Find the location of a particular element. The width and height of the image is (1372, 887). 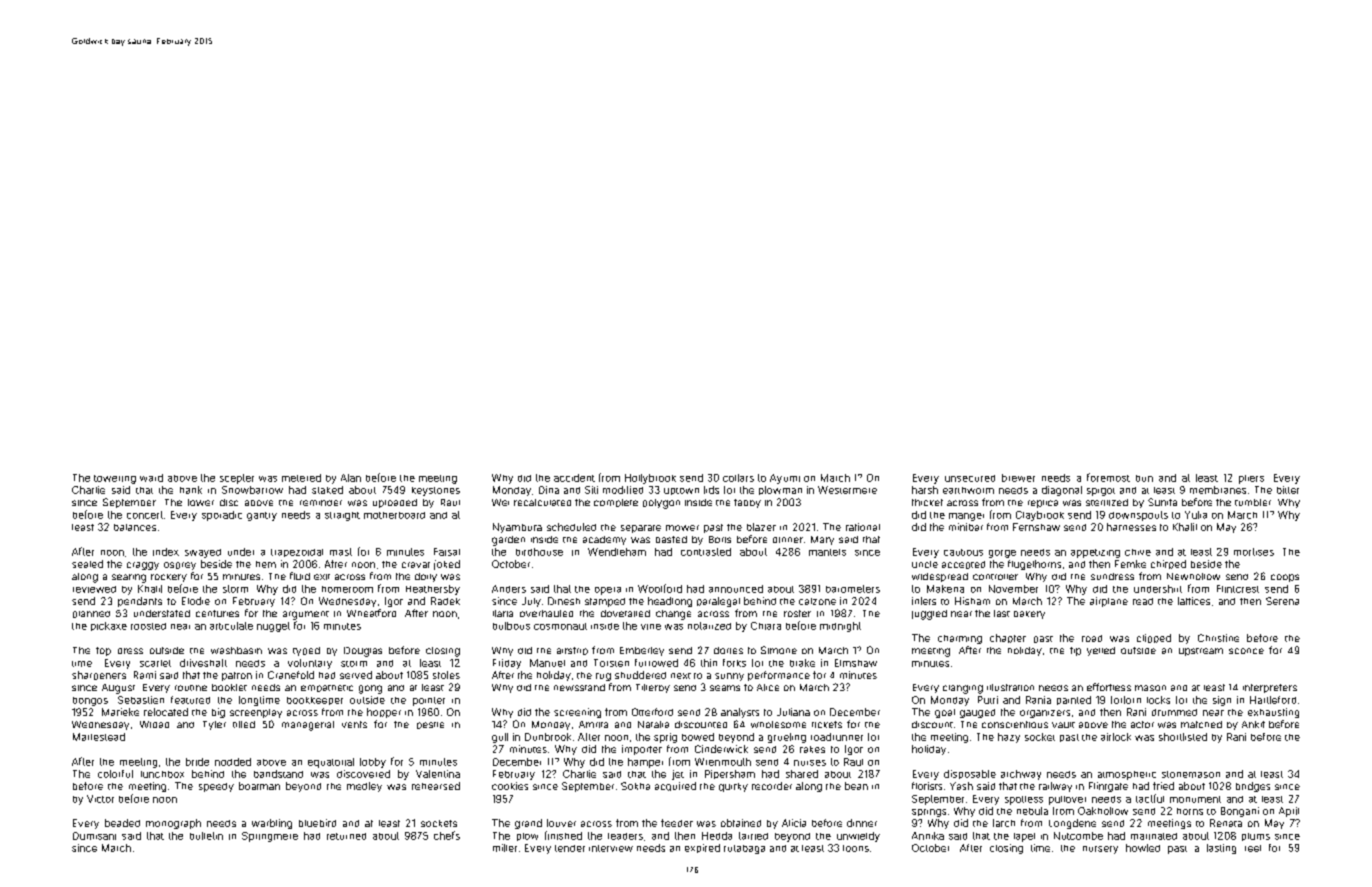

patron is located at coordinates (237, 676).
